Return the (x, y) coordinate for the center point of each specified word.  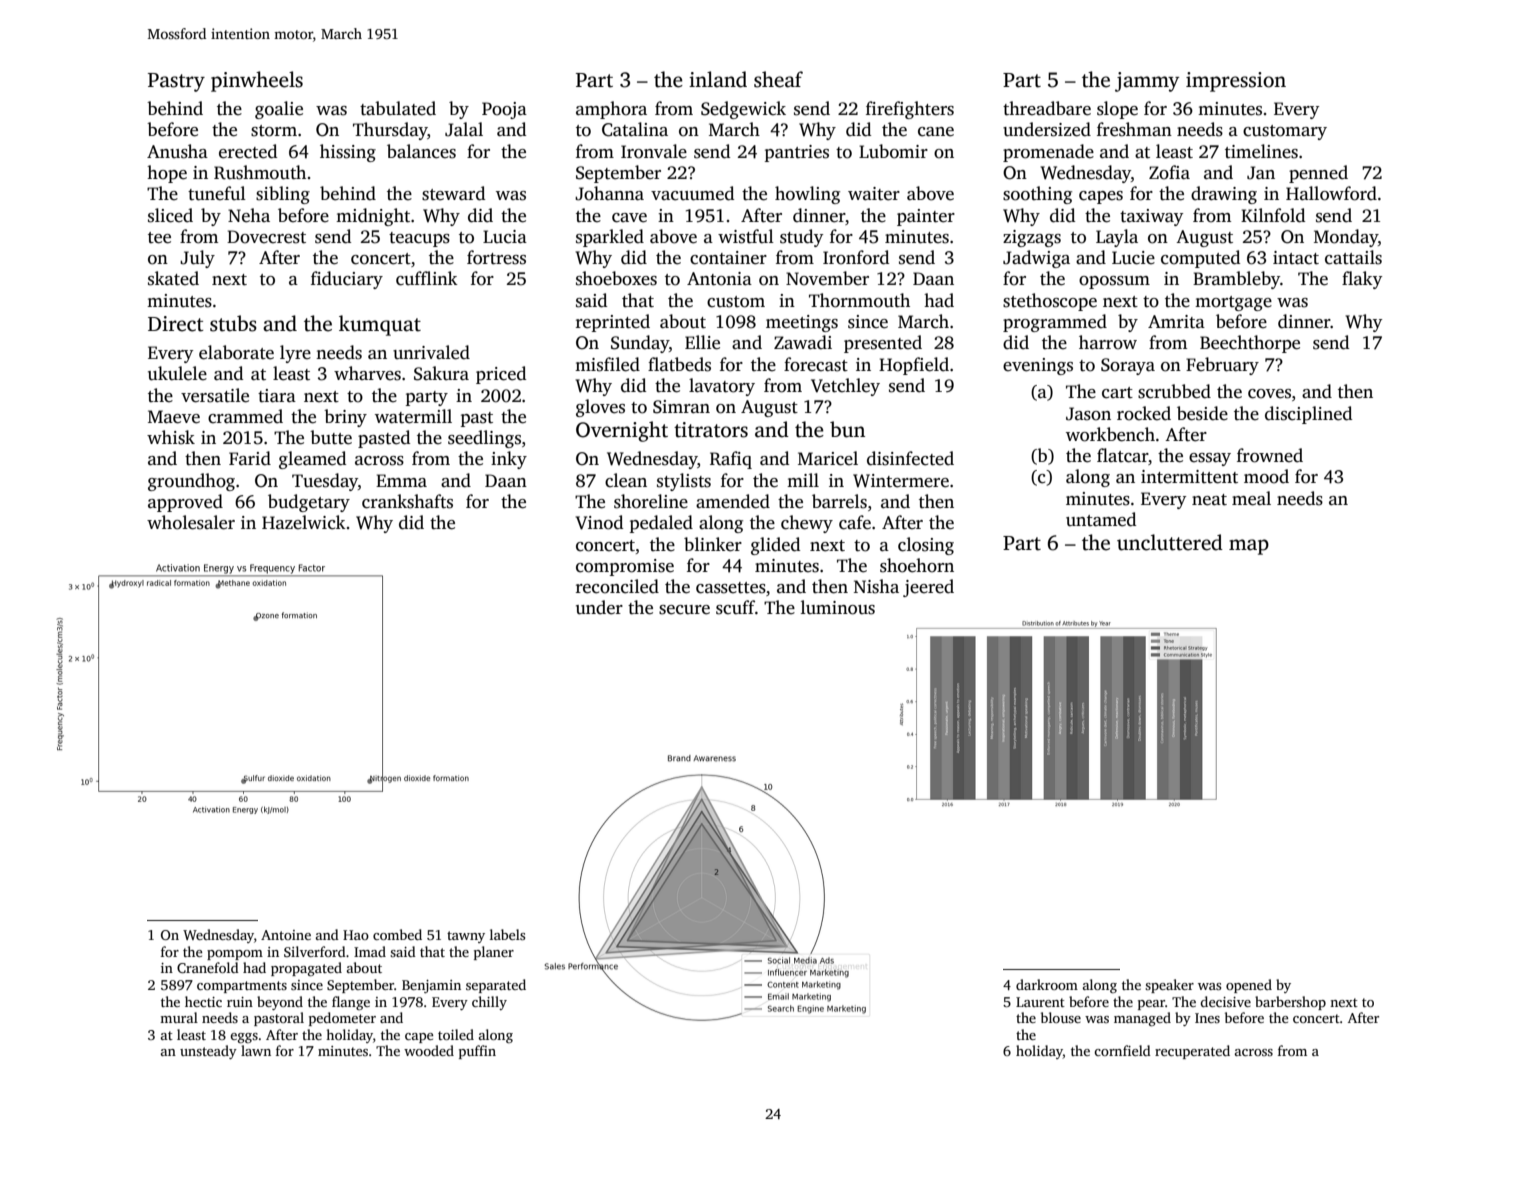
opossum (1114, 282)
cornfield (1122, 1050)
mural (179, 1017)
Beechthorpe (1250, 344)
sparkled (610, 238)
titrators (711, 430)
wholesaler (191, 522)
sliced (170, 215)
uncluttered (1170, 542)
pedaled (661, 524)
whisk (171, 437)
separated (496, 986)
